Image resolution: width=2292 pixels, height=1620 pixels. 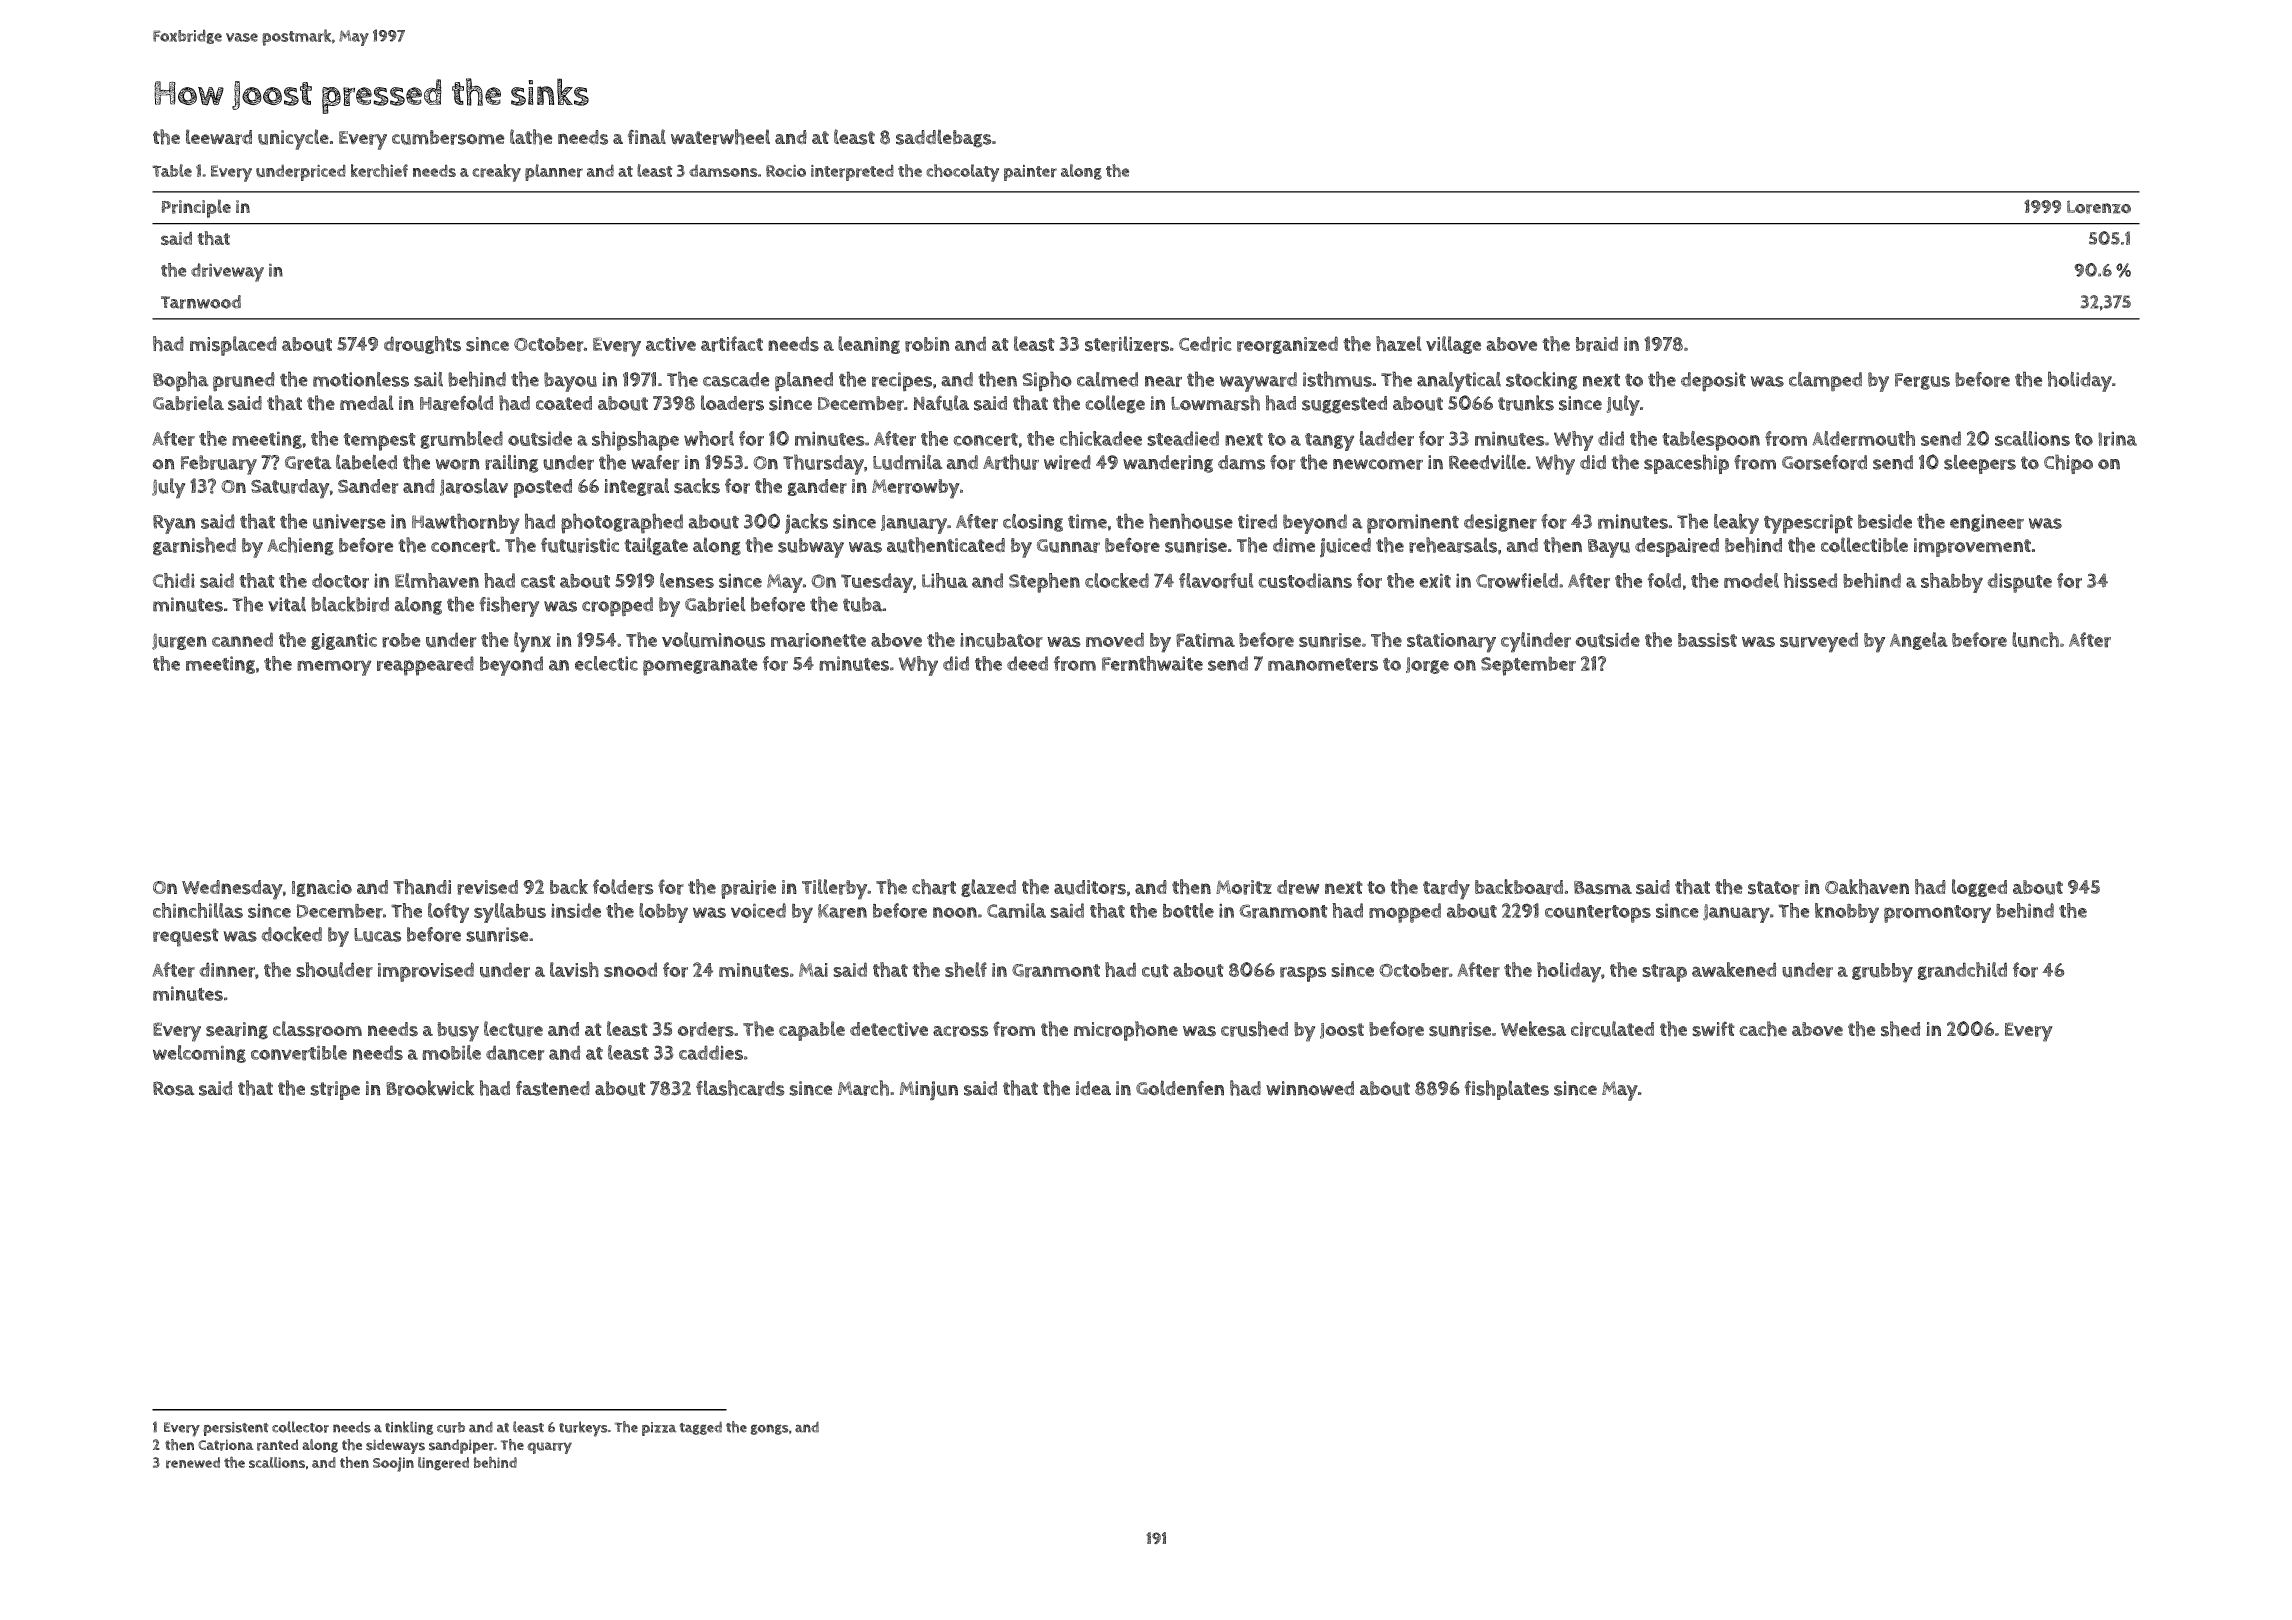 What do you see at coordinates (1972, 547) in the page?
I see `improvement` at bounding box center [1972, 547].
